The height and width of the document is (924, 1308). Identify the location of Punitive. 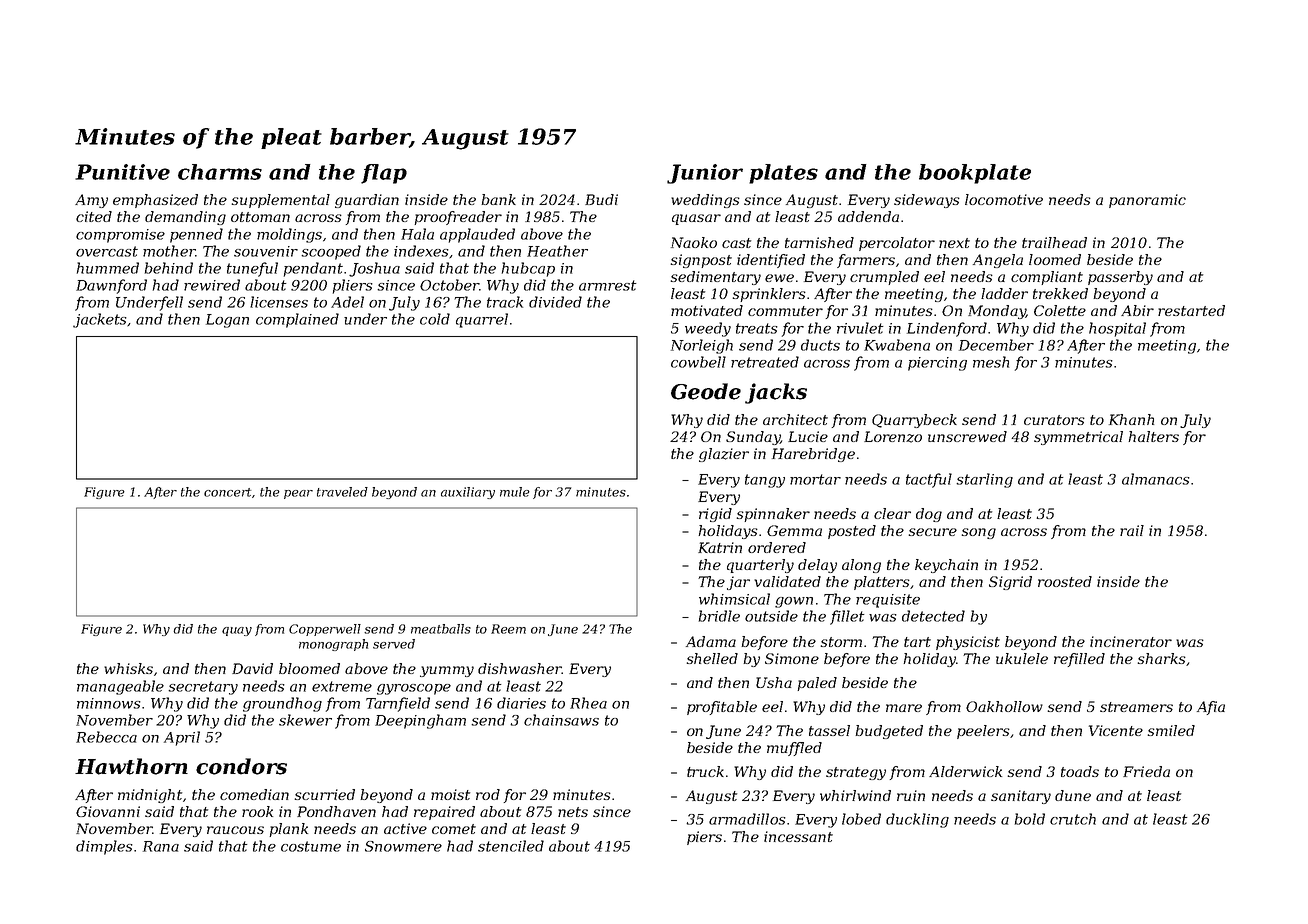
(122, 172).
